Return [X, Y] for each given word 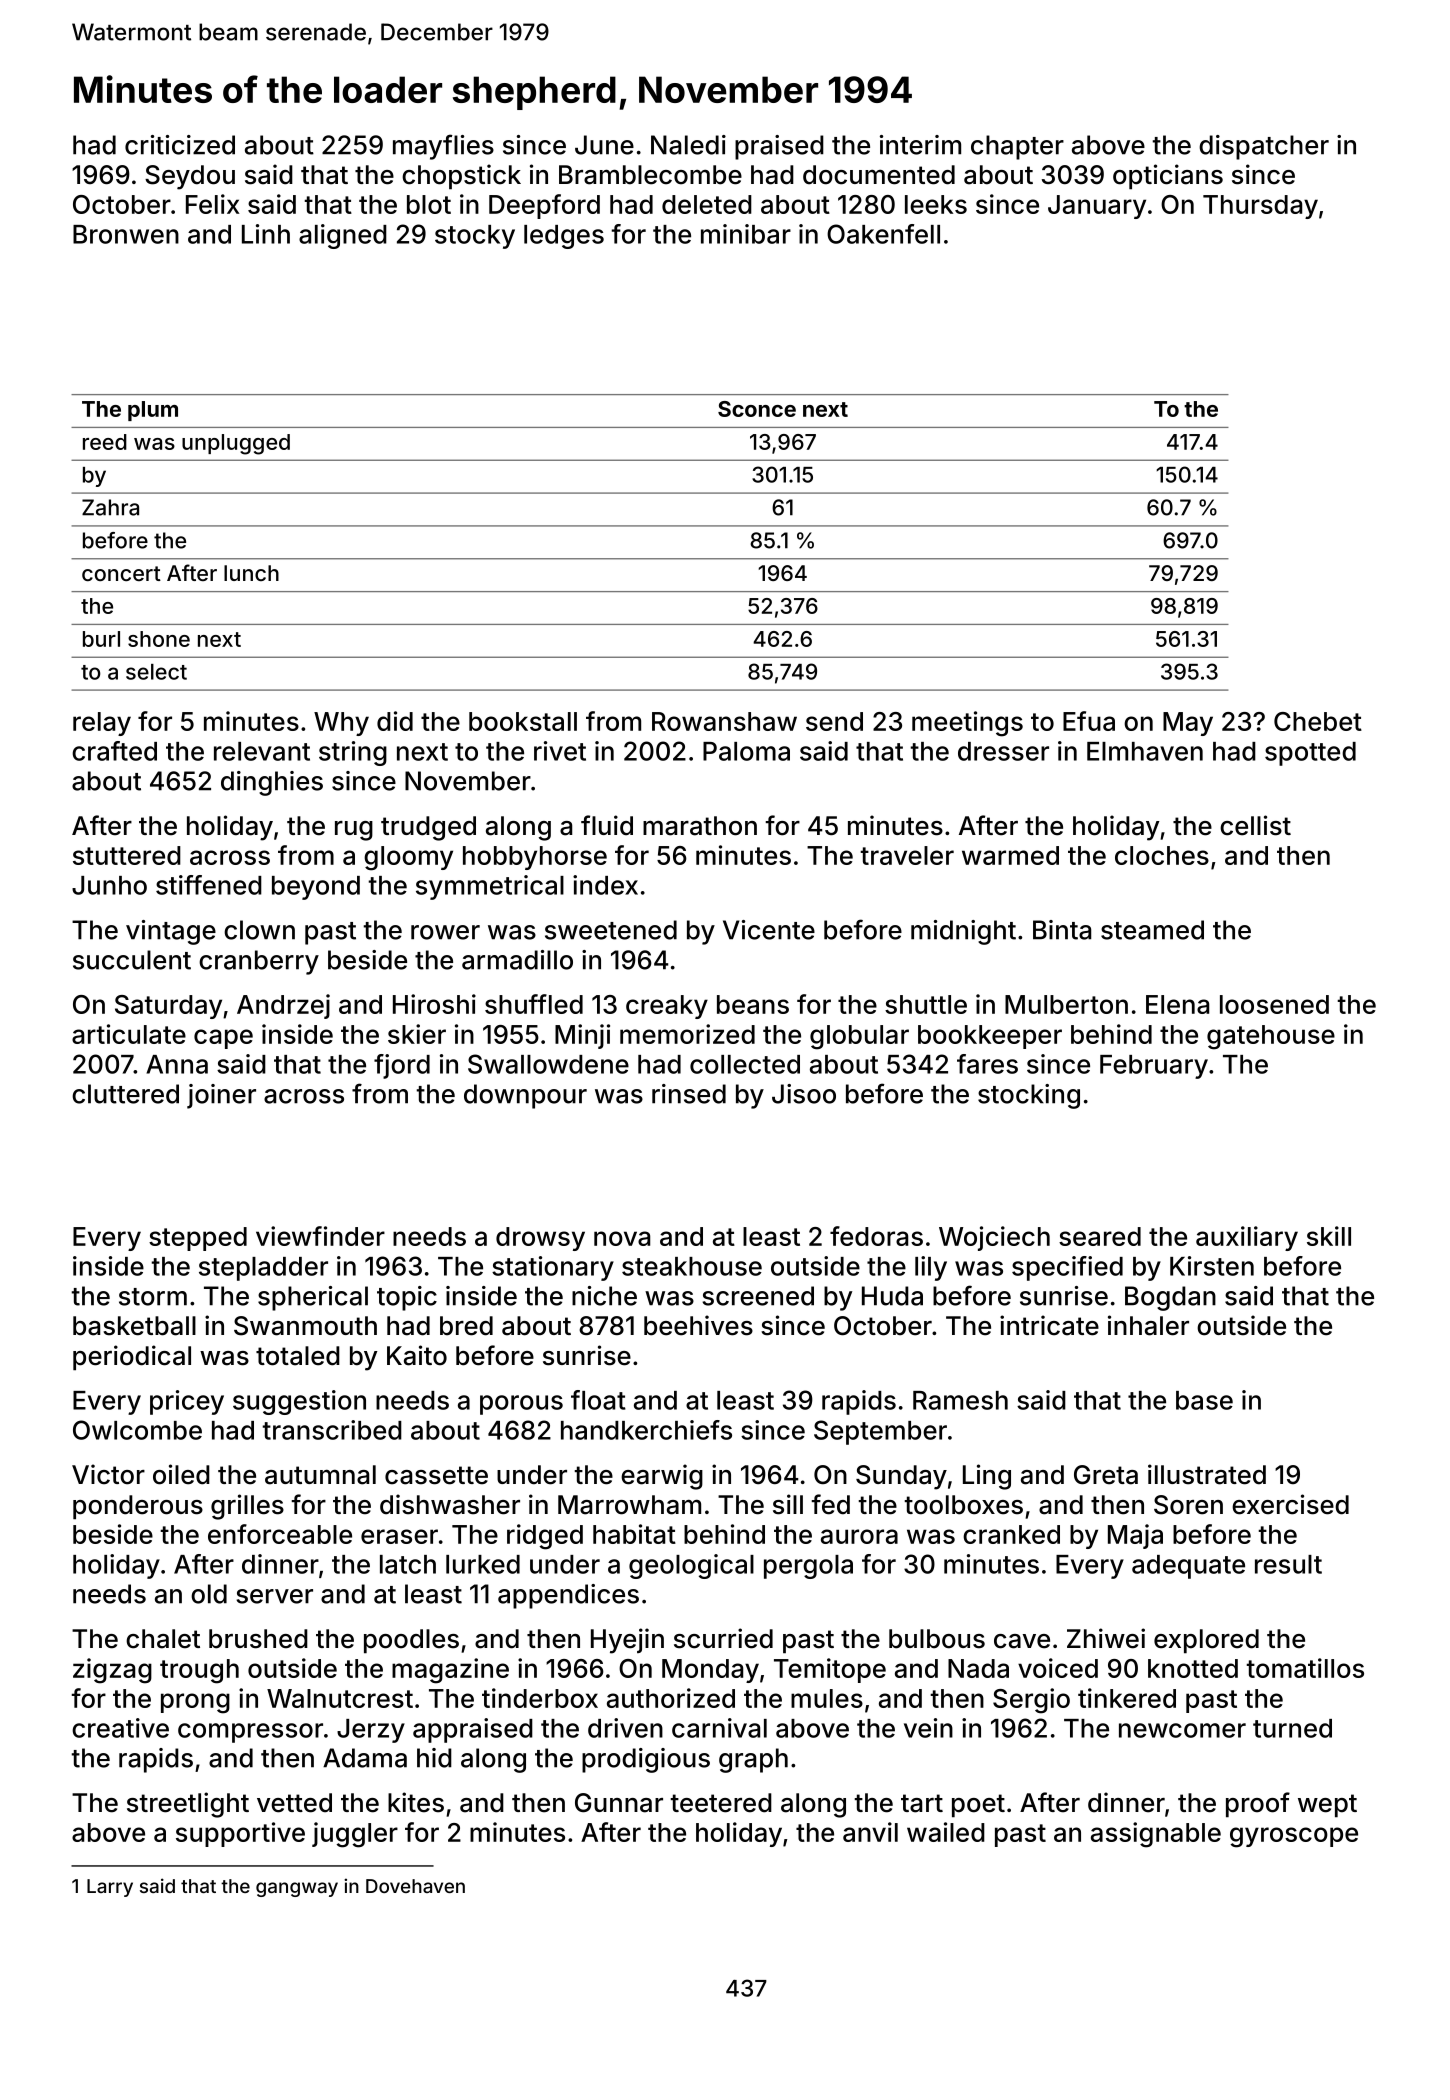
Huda [892, 1296]
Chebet [1318, 721]
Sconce [757, 409]
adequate [1188, 1567]
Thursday [1260, 207]
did [395, 721]
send [834, 721]
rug [354, 831]
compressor [250, 1733]
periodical [132, 1358]
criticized [180, 145]
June [604, 145]
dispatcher [1264, 147]
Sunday [901, 1477]
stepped [198, 1239]
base [1204, 1400]
